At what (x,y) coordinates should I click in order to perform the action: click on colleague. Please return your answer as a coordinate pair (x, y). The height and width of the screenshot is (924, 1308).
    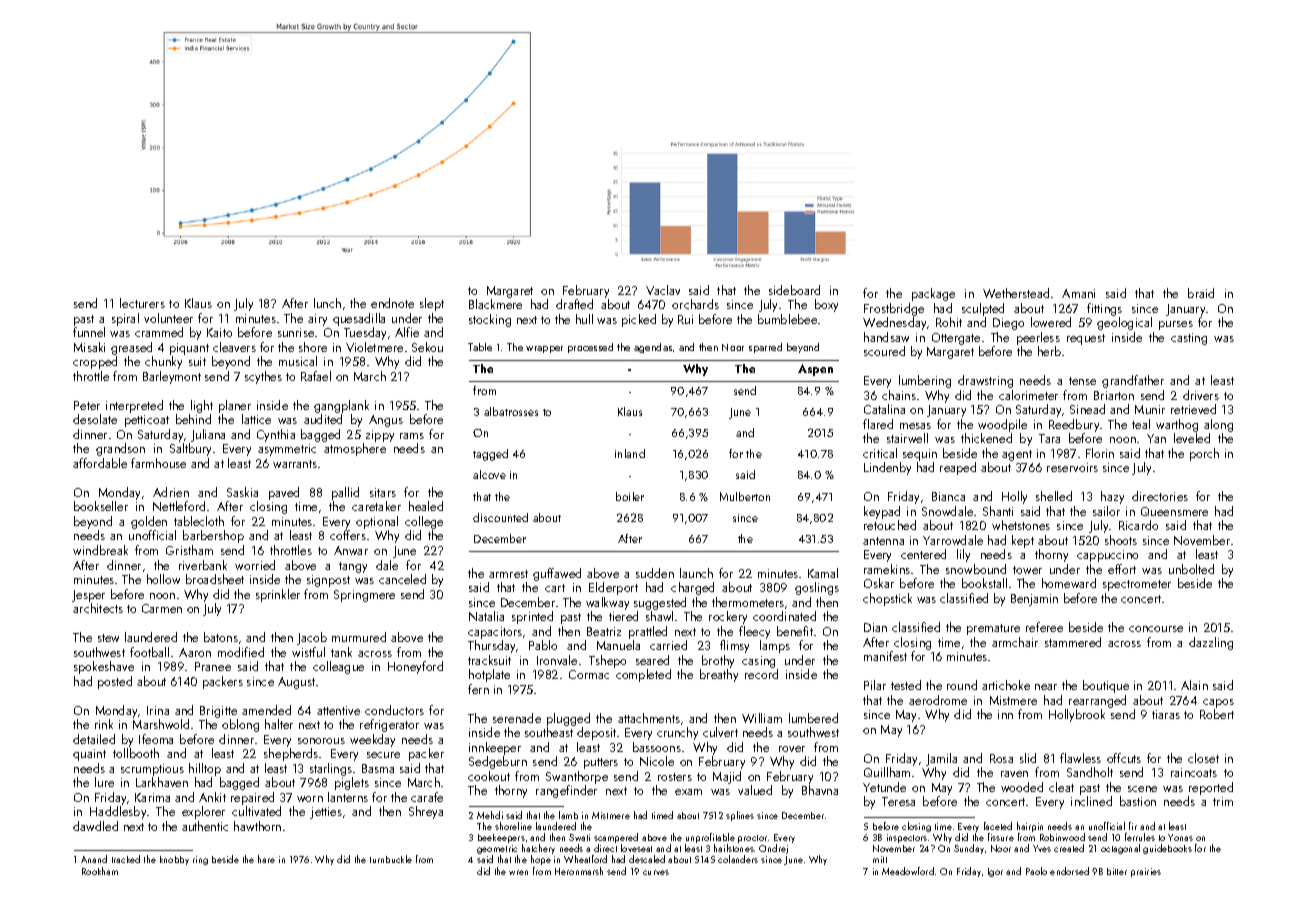
    Looking at the image, I should click on (338, 667).
